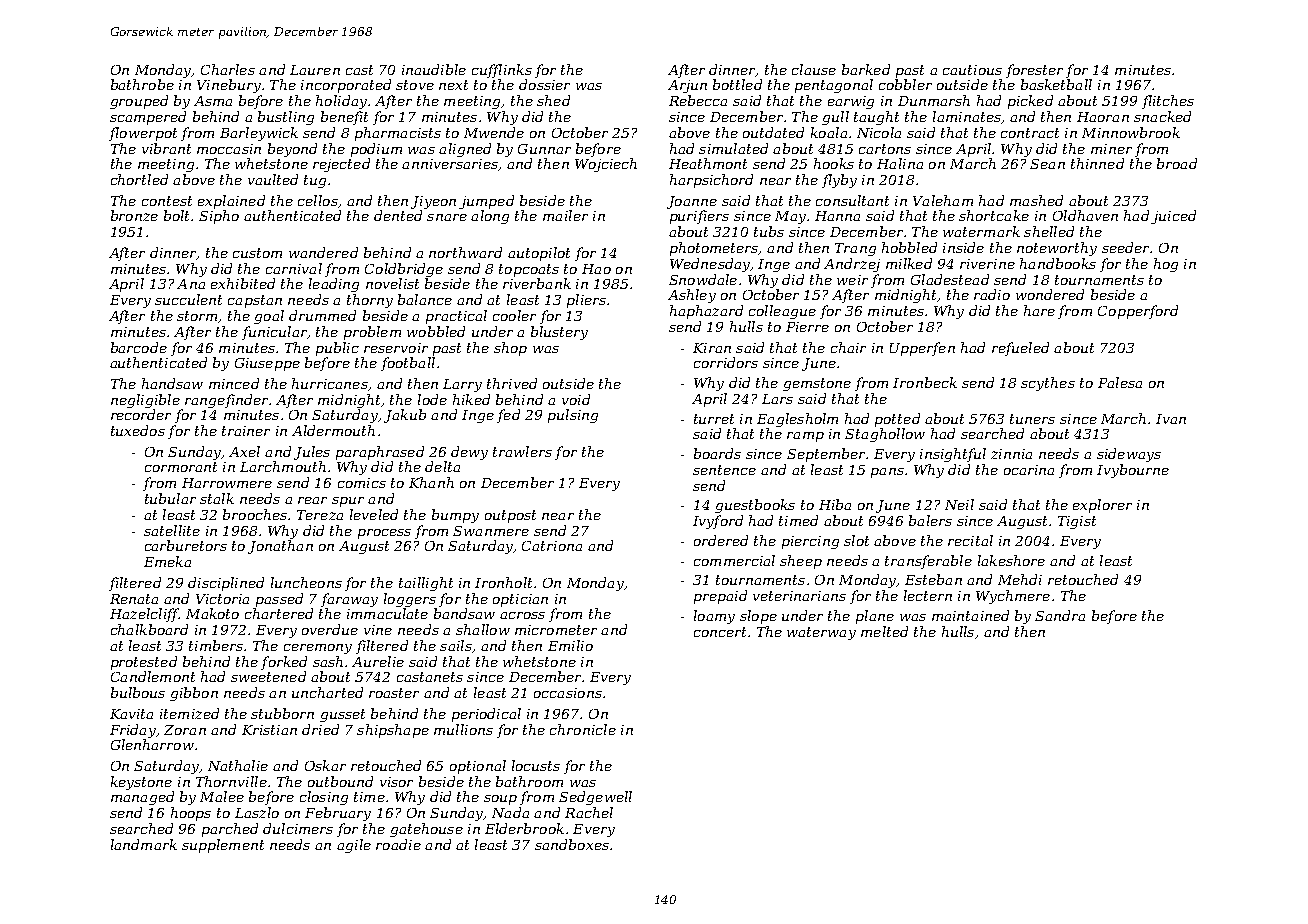 This screenshot has width=1308, height=924. I want to click on pentagonal, so click(834, 86).
